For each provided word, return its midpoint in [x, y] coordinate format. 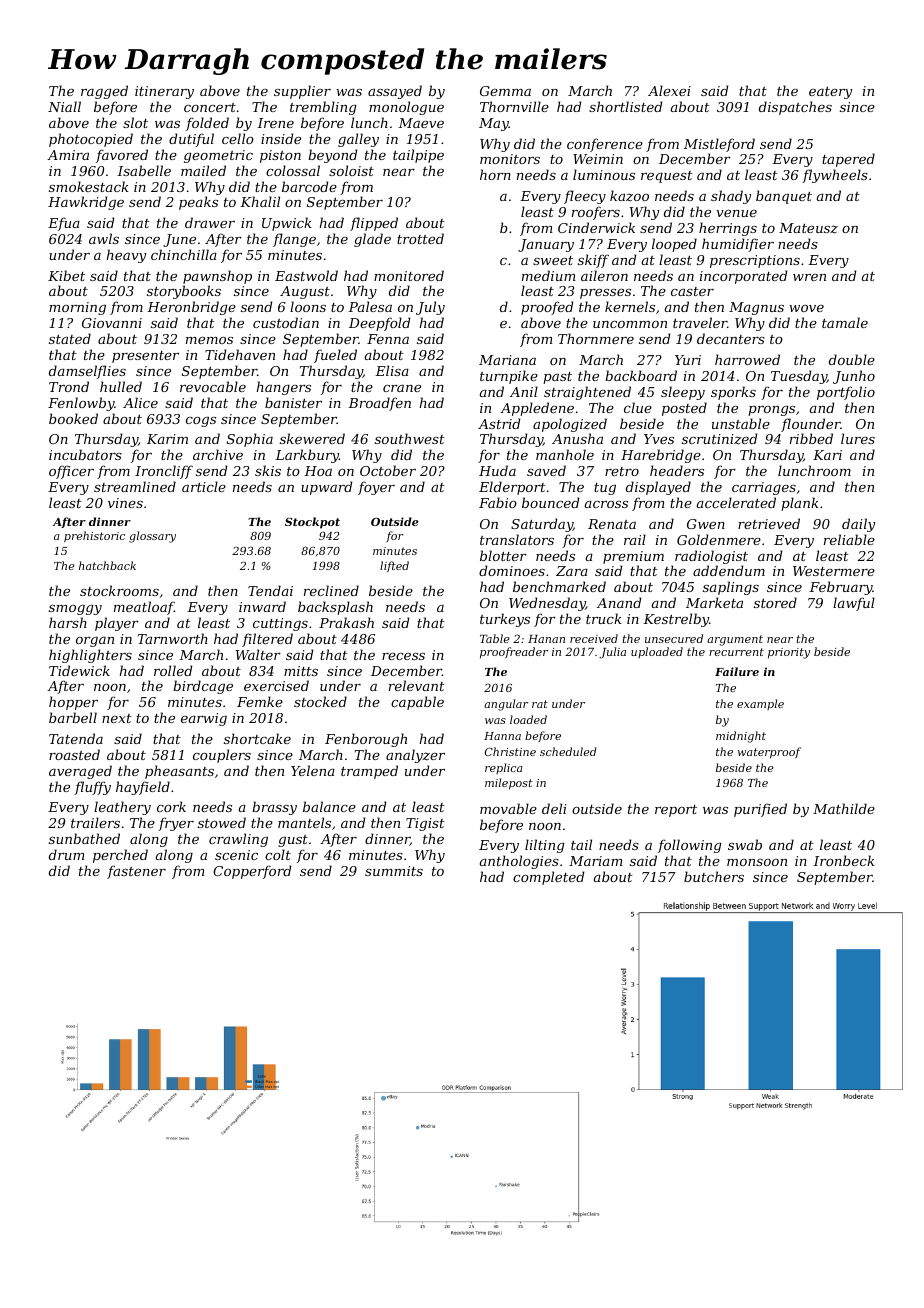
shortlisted [625, 106]
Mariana [507, 360]
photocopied [91, 140]
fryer [176, 824]
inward [262, 606]
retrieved [769, 523]
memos [209, 340]
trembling [323, 108]
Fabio [498, 502]
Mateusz [808, 228]
